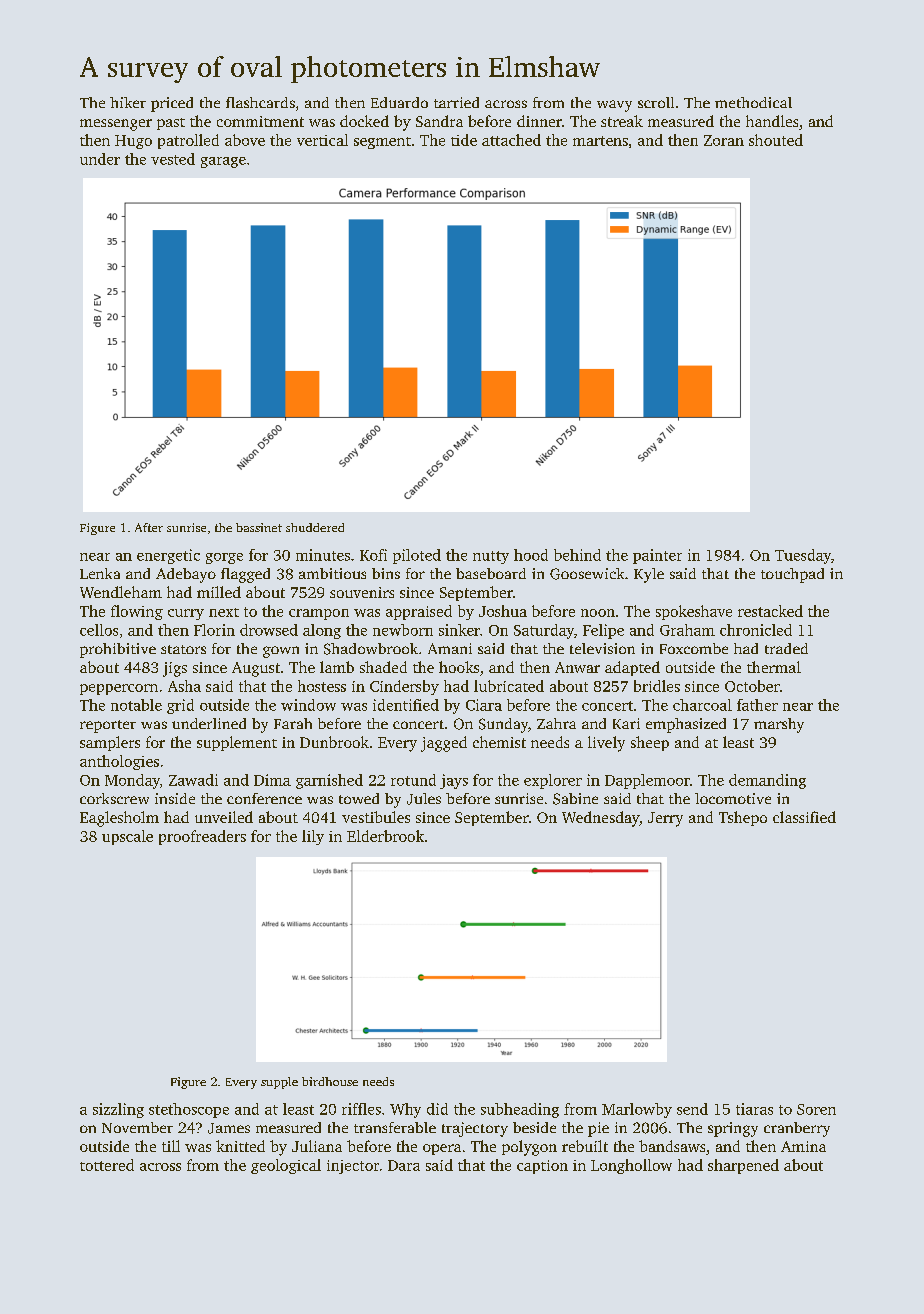  What do you see at coordinates (694, 612) in the image?
I see `spokeshave` at bounding box center [694, 612].
